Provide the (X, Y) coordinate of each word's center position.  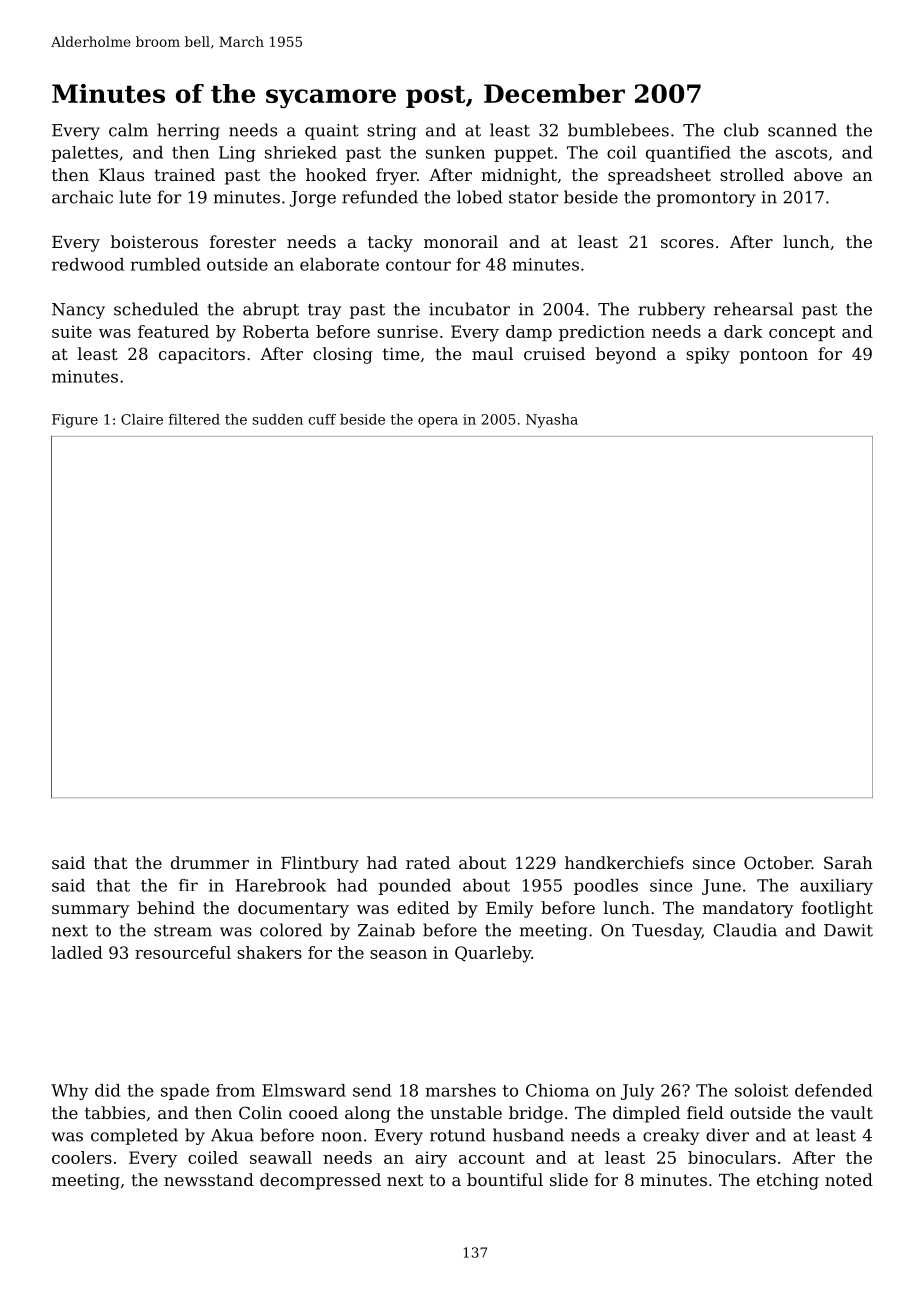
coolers (82, 1157)
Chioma (557, 1090)
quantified (688, 154)
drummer (210, 862)
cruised (554, 353)
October (778, 862)
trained (184, 174)
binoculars (732, 1157)
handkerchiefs (624, 862)
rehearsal (753, 309)
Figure (75, 421)
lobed (480, 197)
